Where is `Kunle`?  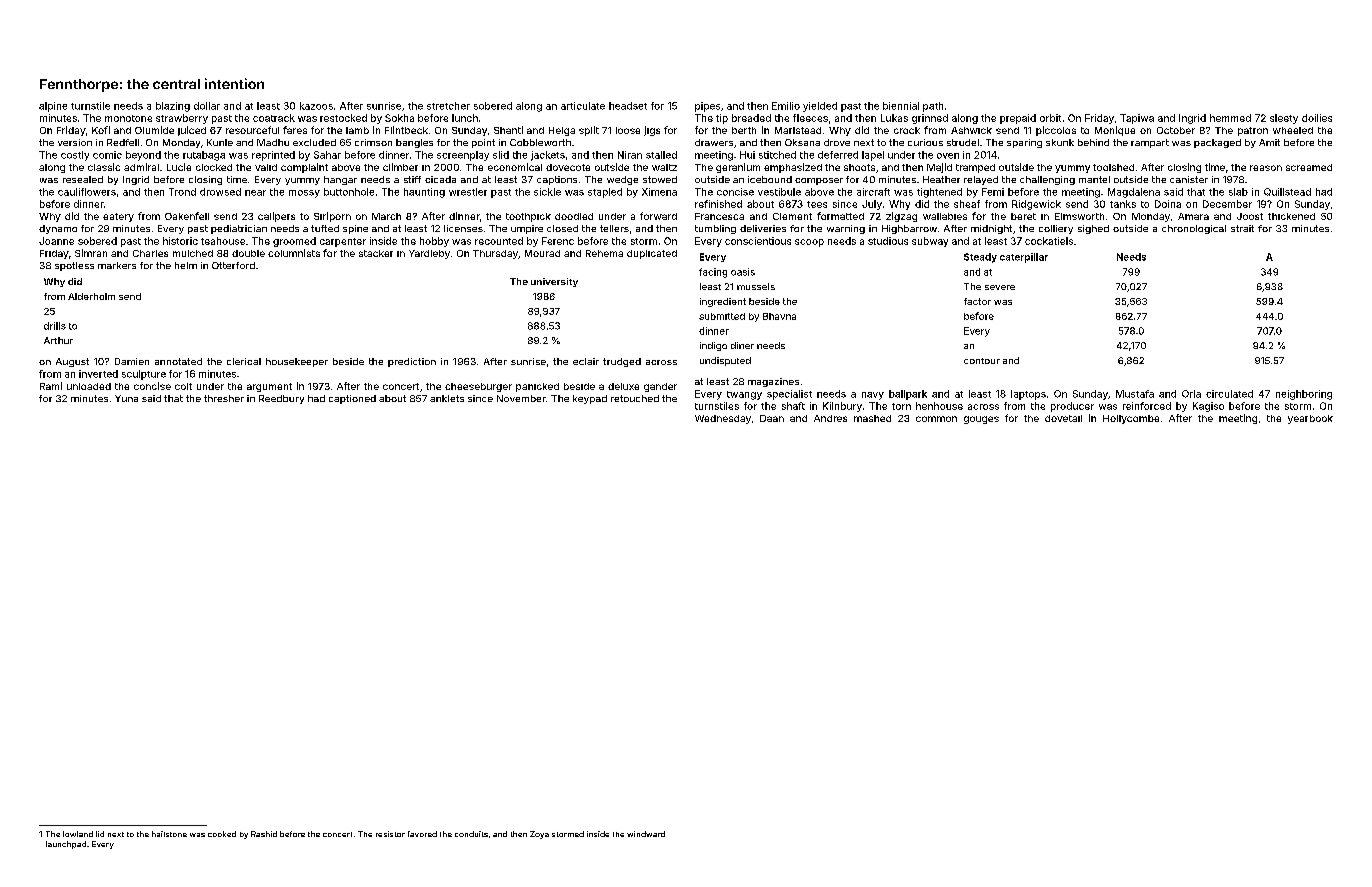
Kunle is located at coordinates (220, 142).
